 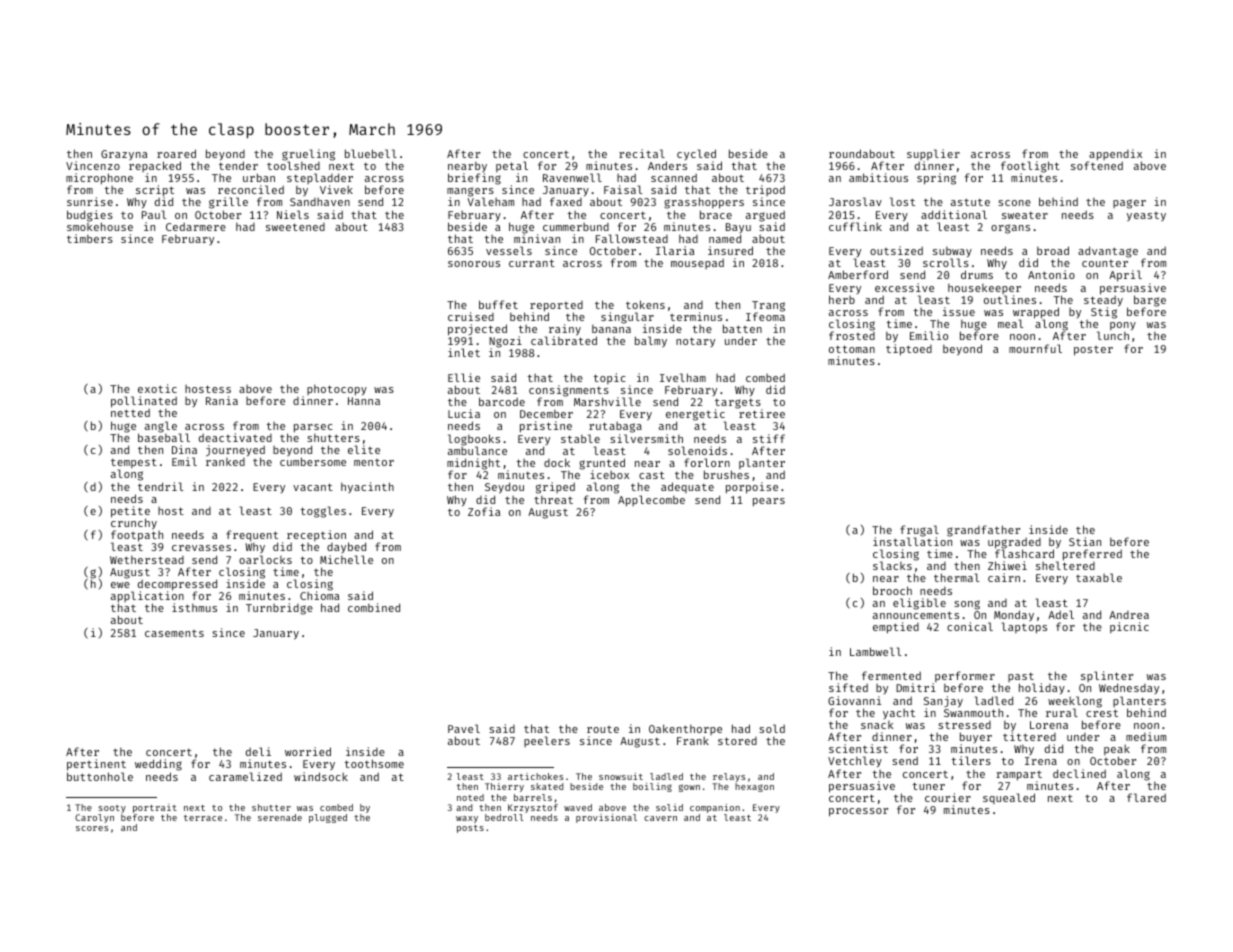 I want to click on installation, so click(x=912, y=541).
